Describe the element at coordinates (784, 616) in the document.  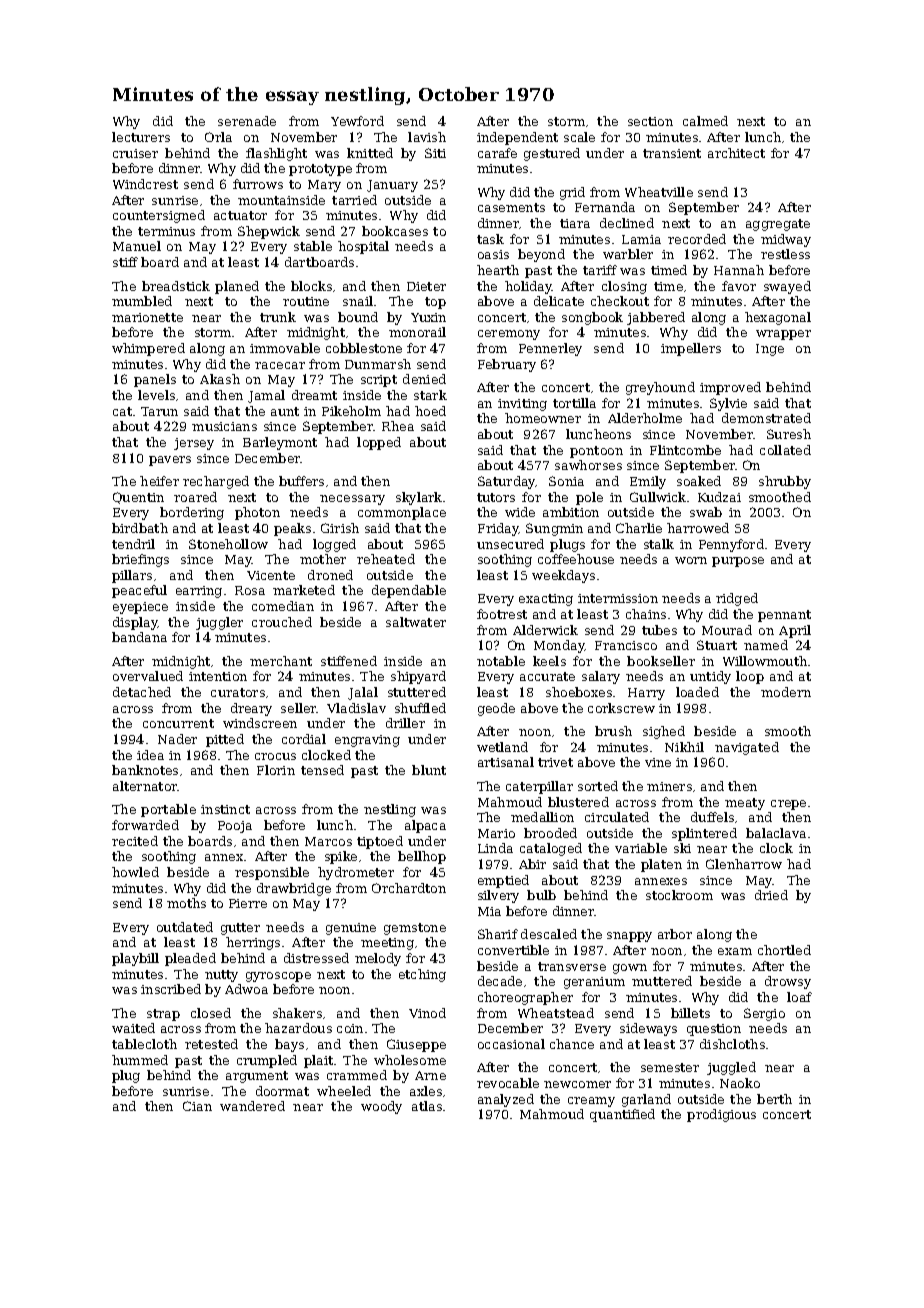
I see `pennant` at that location.
